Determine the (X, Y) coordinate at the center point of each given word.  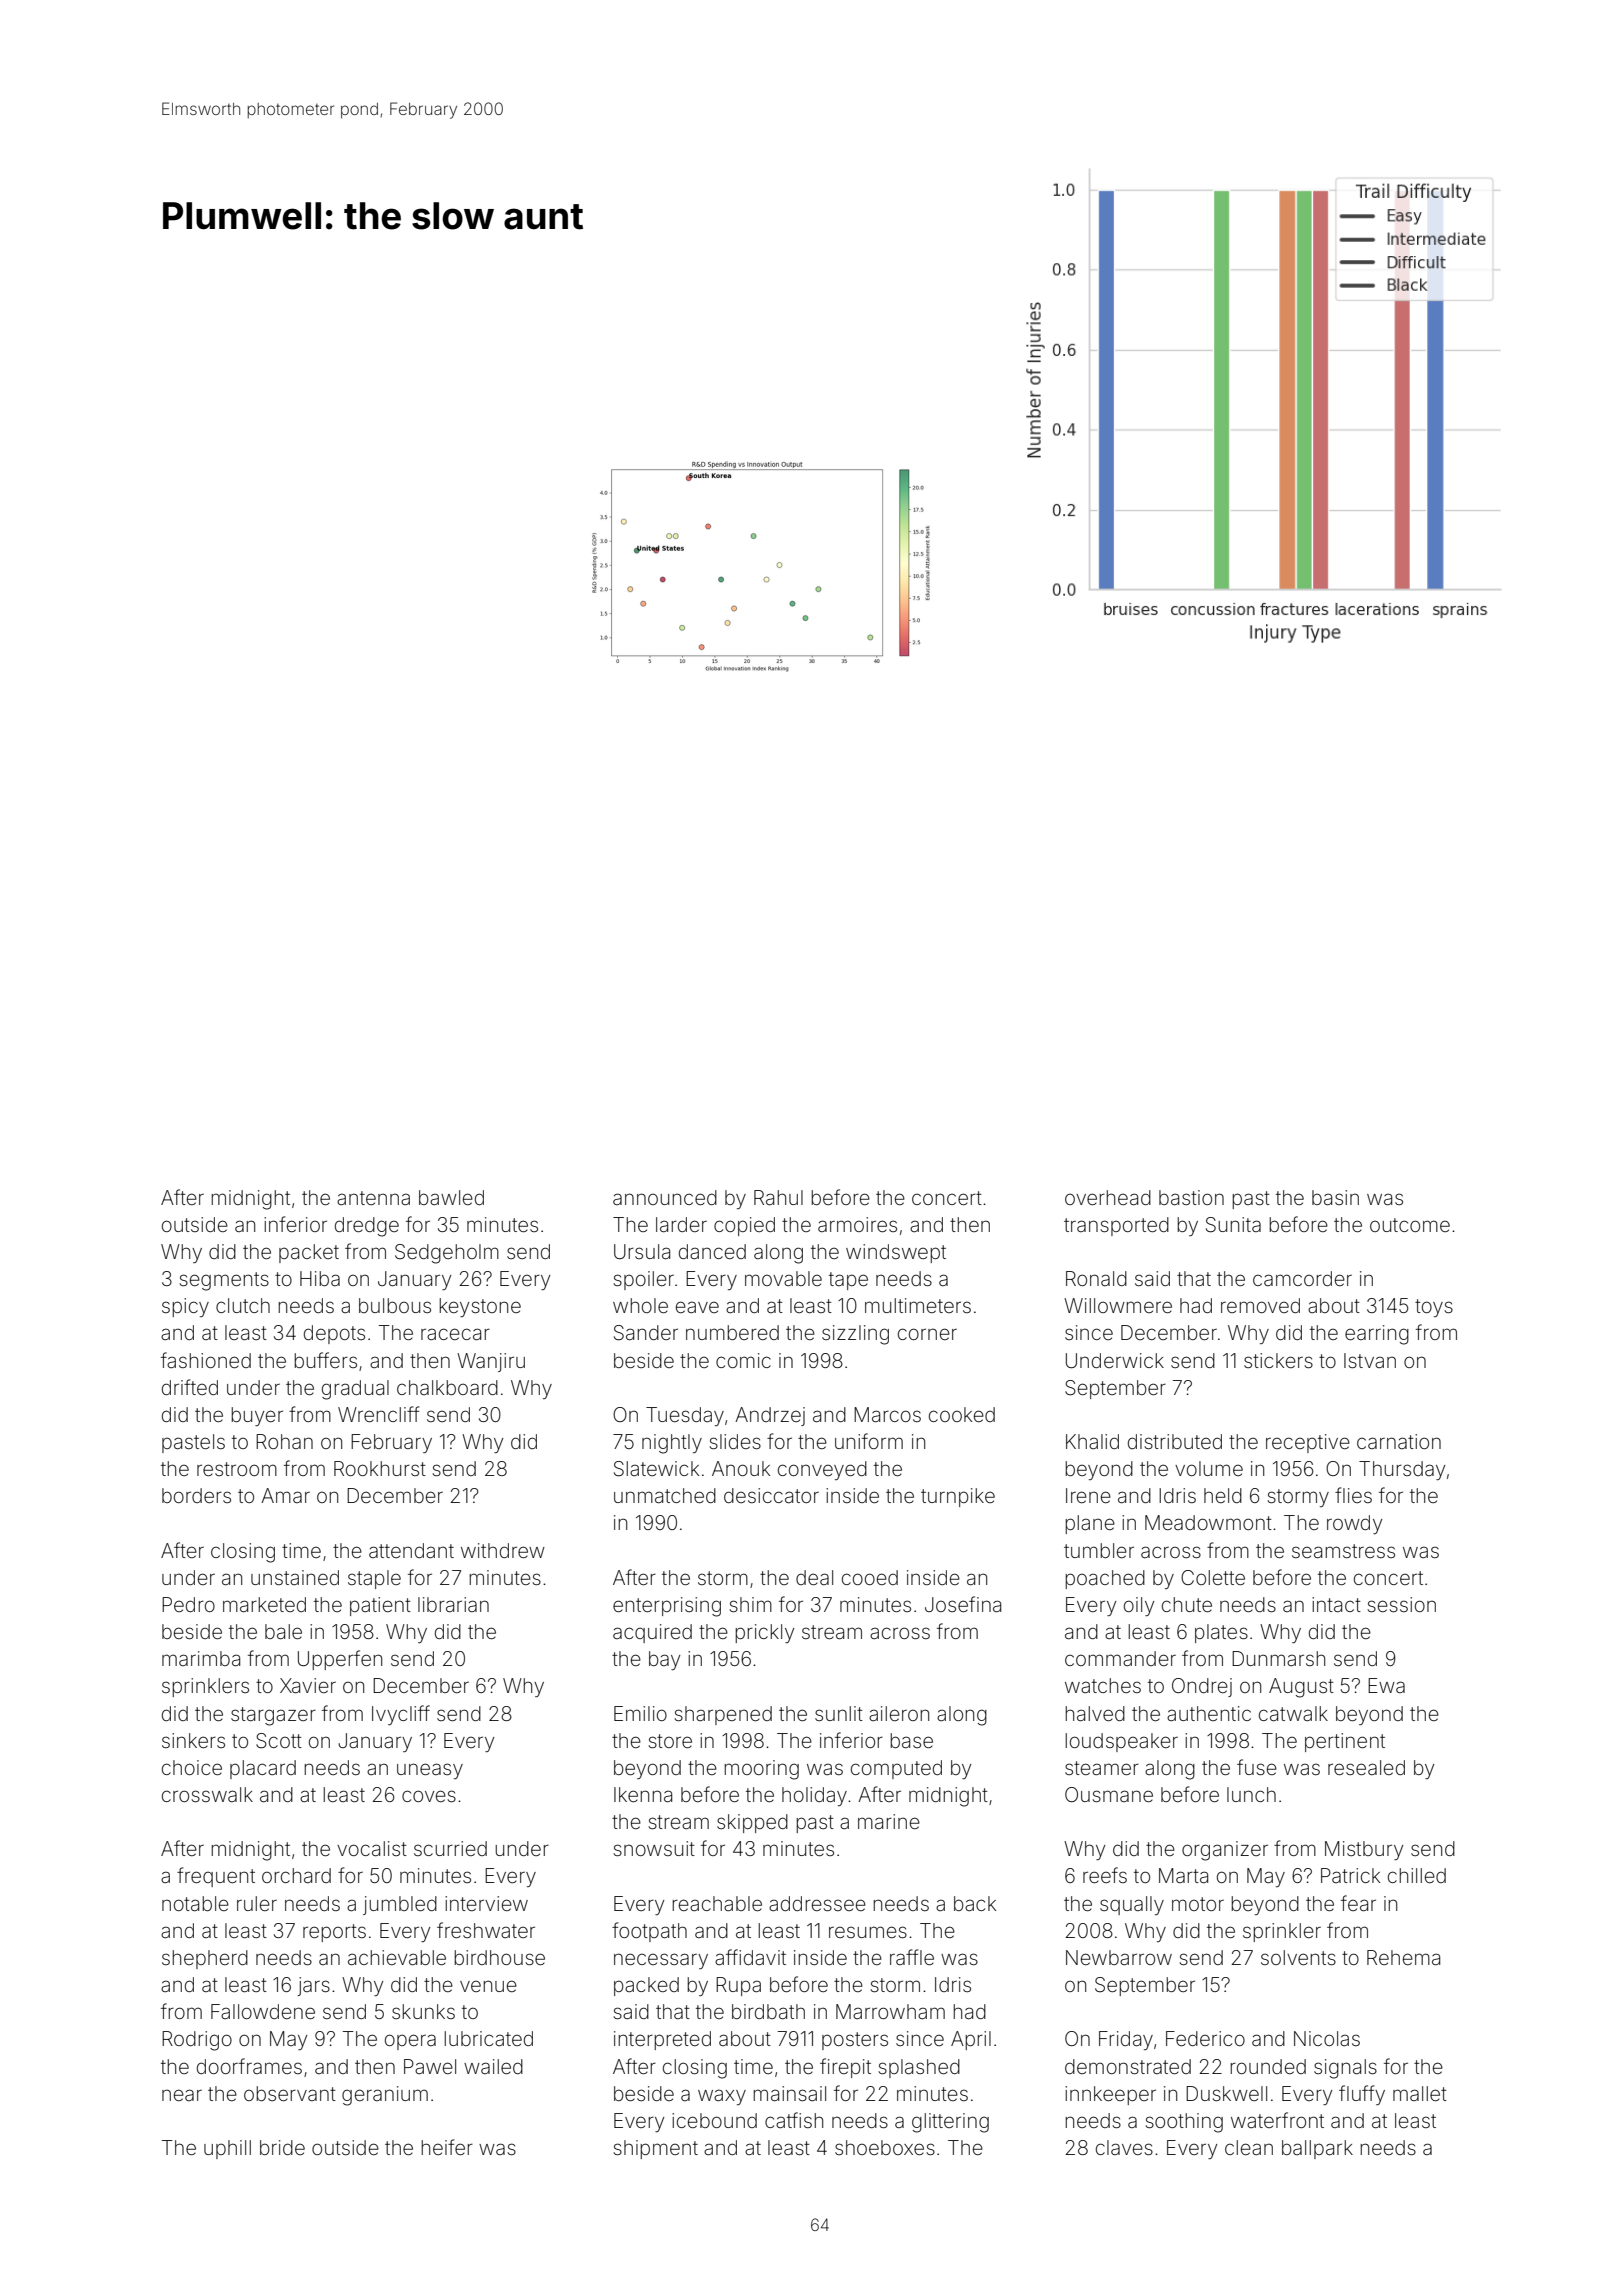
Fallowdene (263, 2011)
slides (735, 1441)
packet (309, 1253)
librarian (453, 1604)
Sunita (1233, 1225)
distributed (1175, 1441)
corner (927, 1334)
